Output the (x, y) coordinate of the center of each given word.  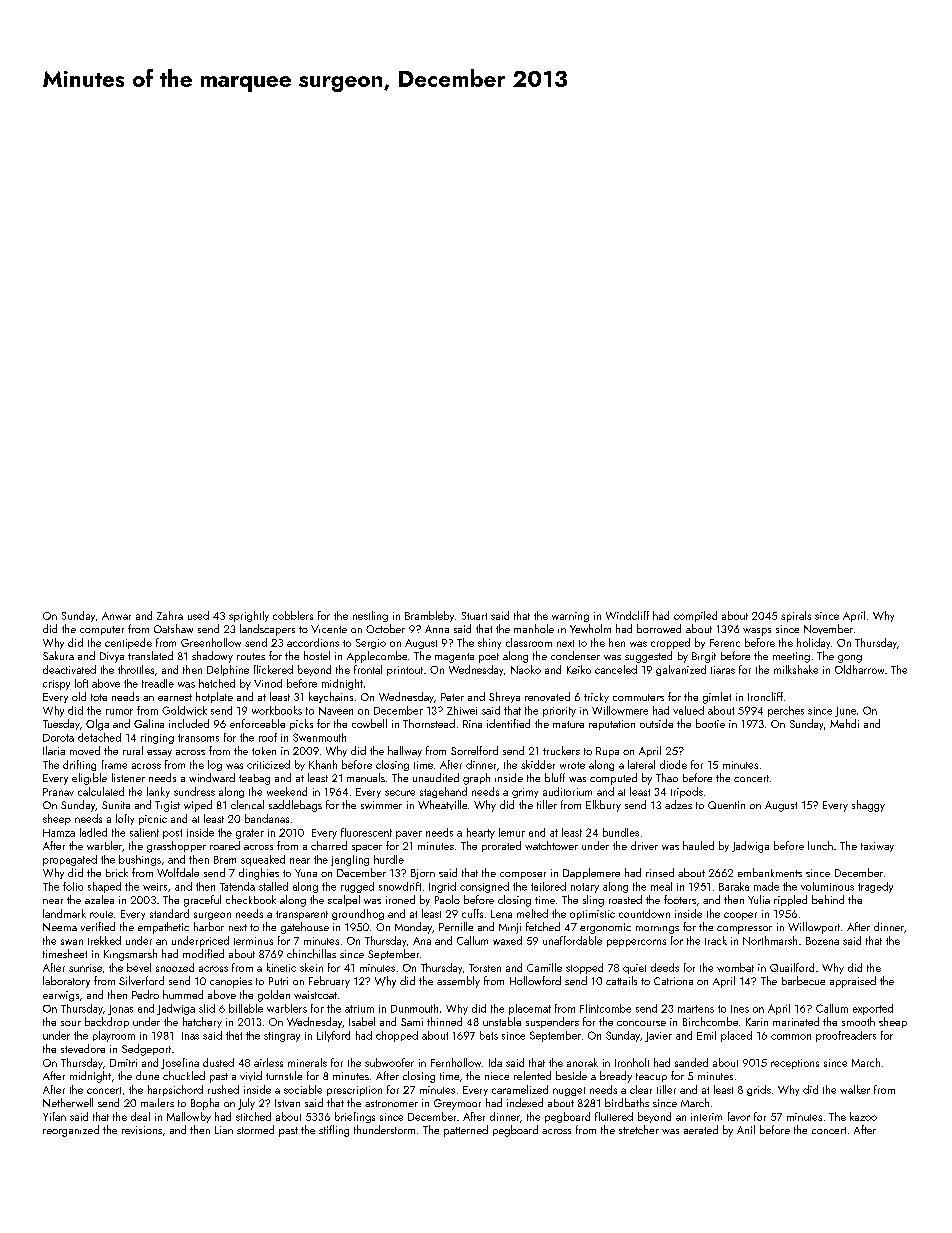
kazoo (863, 1116)
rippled (790, 900)
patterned (466, 1131)
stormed (255, 1129)
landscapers (267, 630)
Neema (60, 927)
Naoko (526, 669)
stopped (584, 968)
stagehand (443, 792)
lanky (158, 792)
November (828, 629)
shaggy (868, 806)
